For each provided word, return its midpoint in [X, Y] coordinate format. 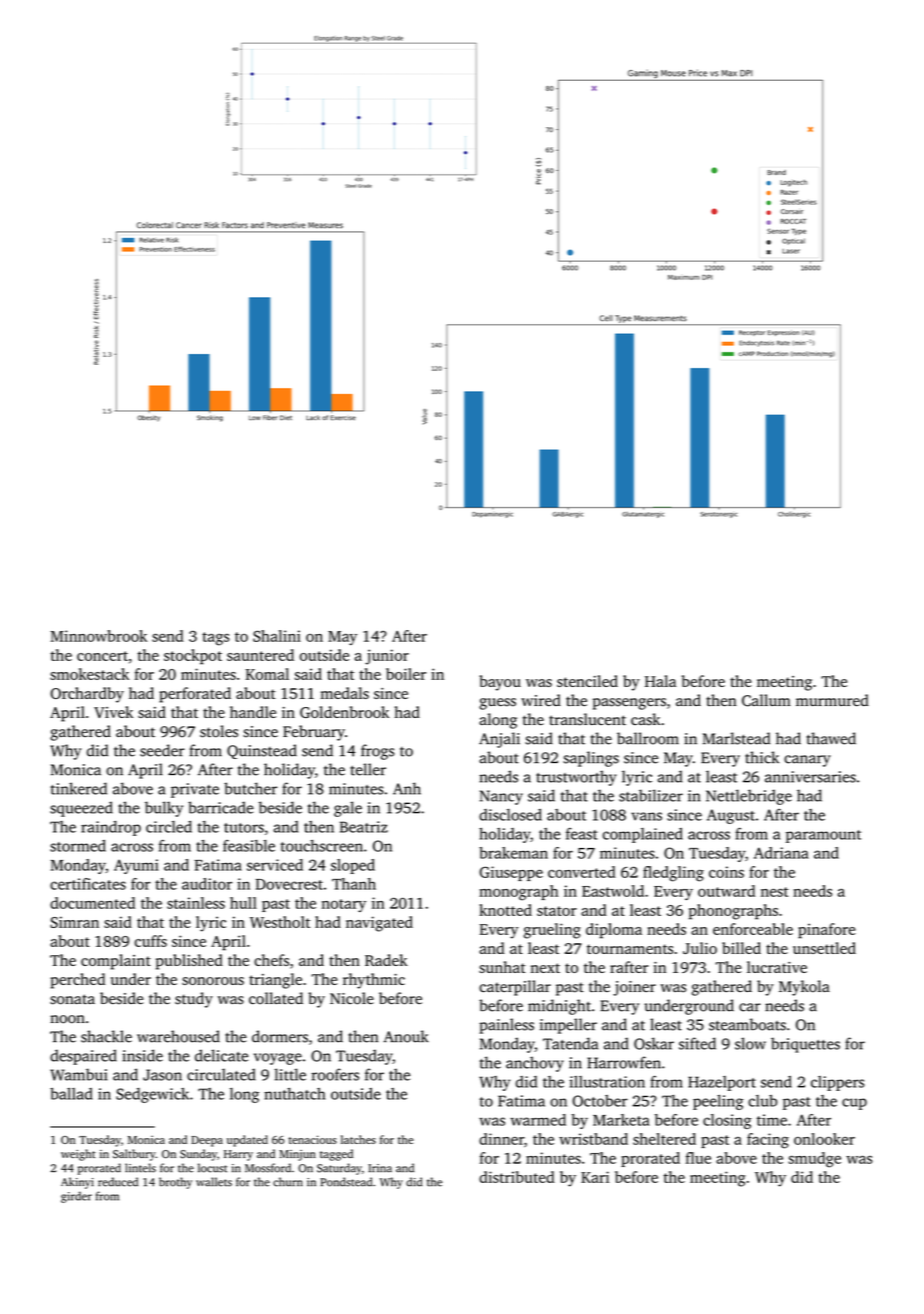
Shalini [277, 636]
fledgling [673, 874]
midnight [559, 1007]
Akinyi [77, 1183]
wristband [593, 1139]
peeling [718, 1102]
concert [102, 656]
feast [582, 834]
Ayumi [136, 866]
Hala [660, 681]
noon [67, 1019]
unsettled [824, 948]
